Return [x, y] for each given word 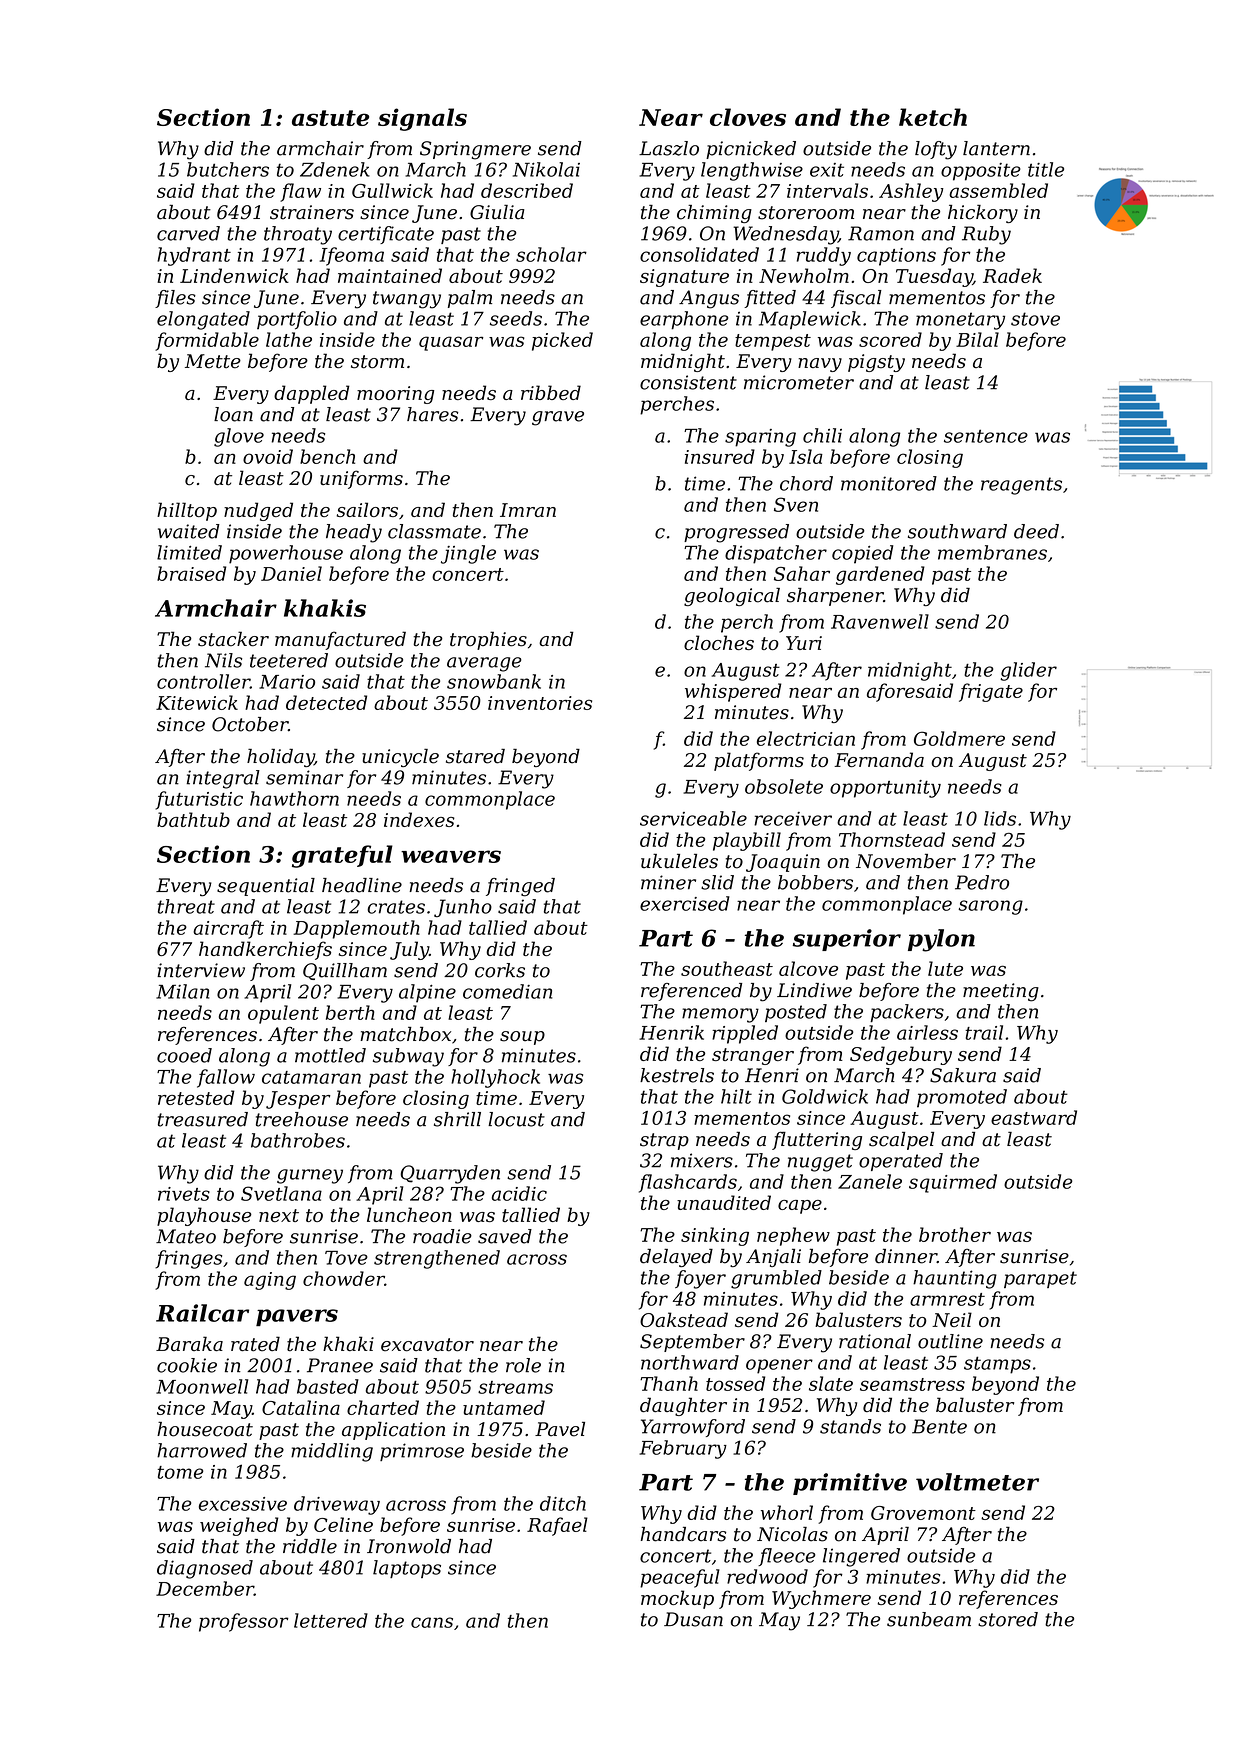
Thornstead [892, 839]
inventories [540, 703]
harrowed [202, 1450]
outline [950, 1341]
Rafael [557, 1526]
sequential [266, 887]
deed [1036, 531]
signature [684, 278]
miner [668, 882]
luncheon [409, 1214]
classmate [434, 531]
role [523, 1365]
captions [896, 257]
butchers [228, 169]
